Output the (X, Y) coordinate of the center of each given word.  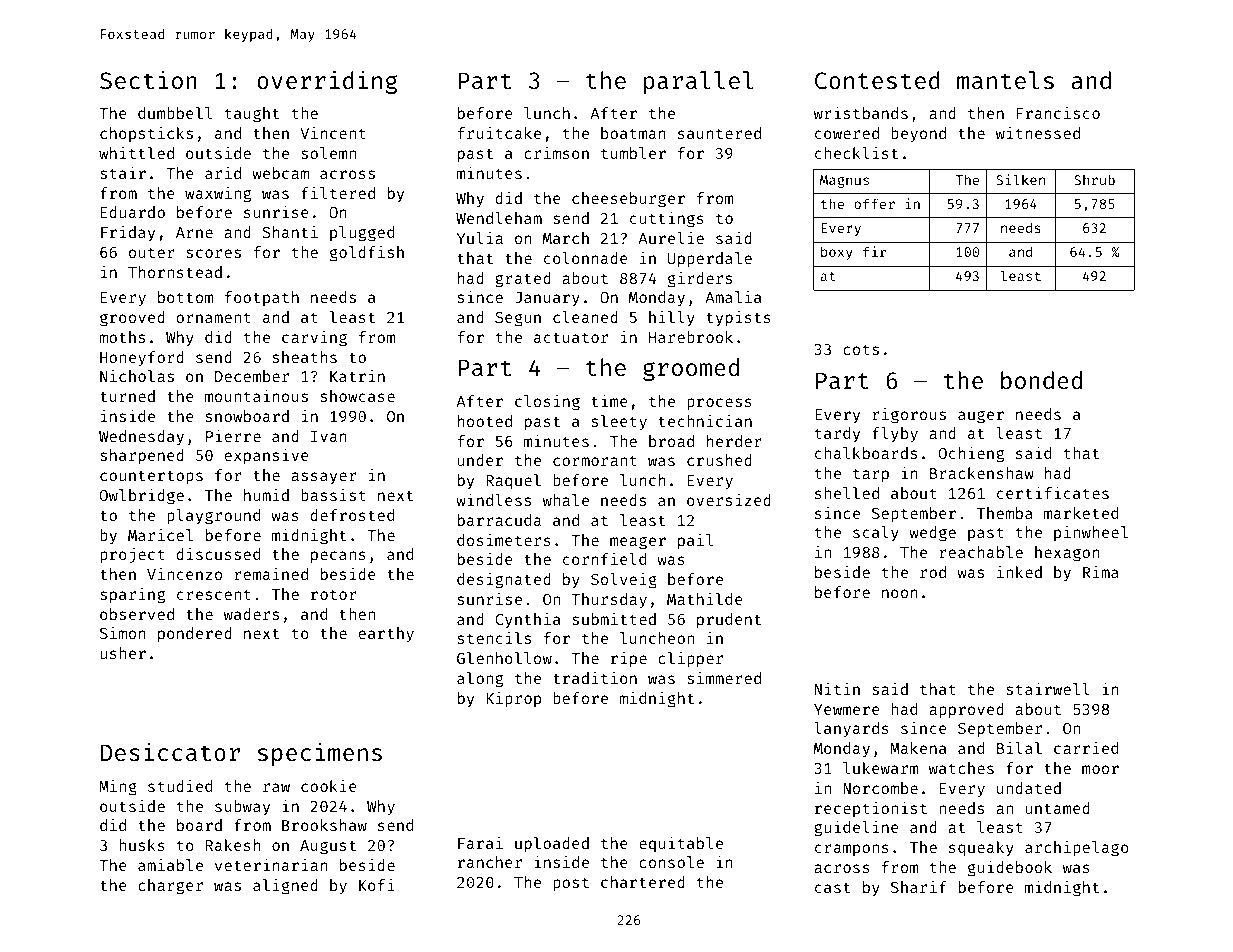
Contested (877, 80)
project (132, 555)
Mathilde (705, 599)
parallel (699, 82)
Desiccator (170, 751)
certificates (1053, 492)
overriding (327, 82)
